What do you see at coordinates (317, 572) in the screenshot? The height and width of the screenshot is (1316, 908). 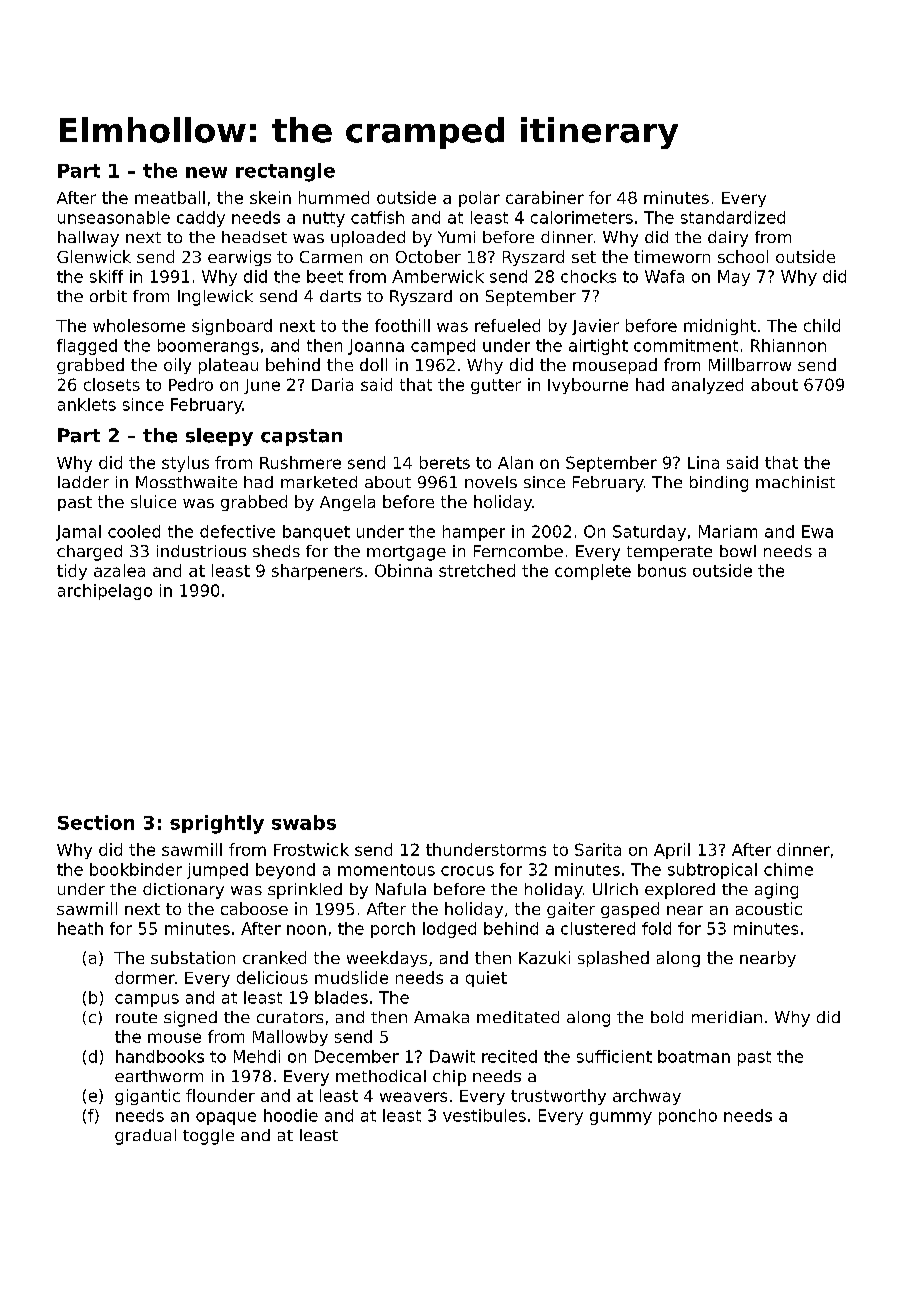 I see `sharpeners` at bounding box center [317, 572].
